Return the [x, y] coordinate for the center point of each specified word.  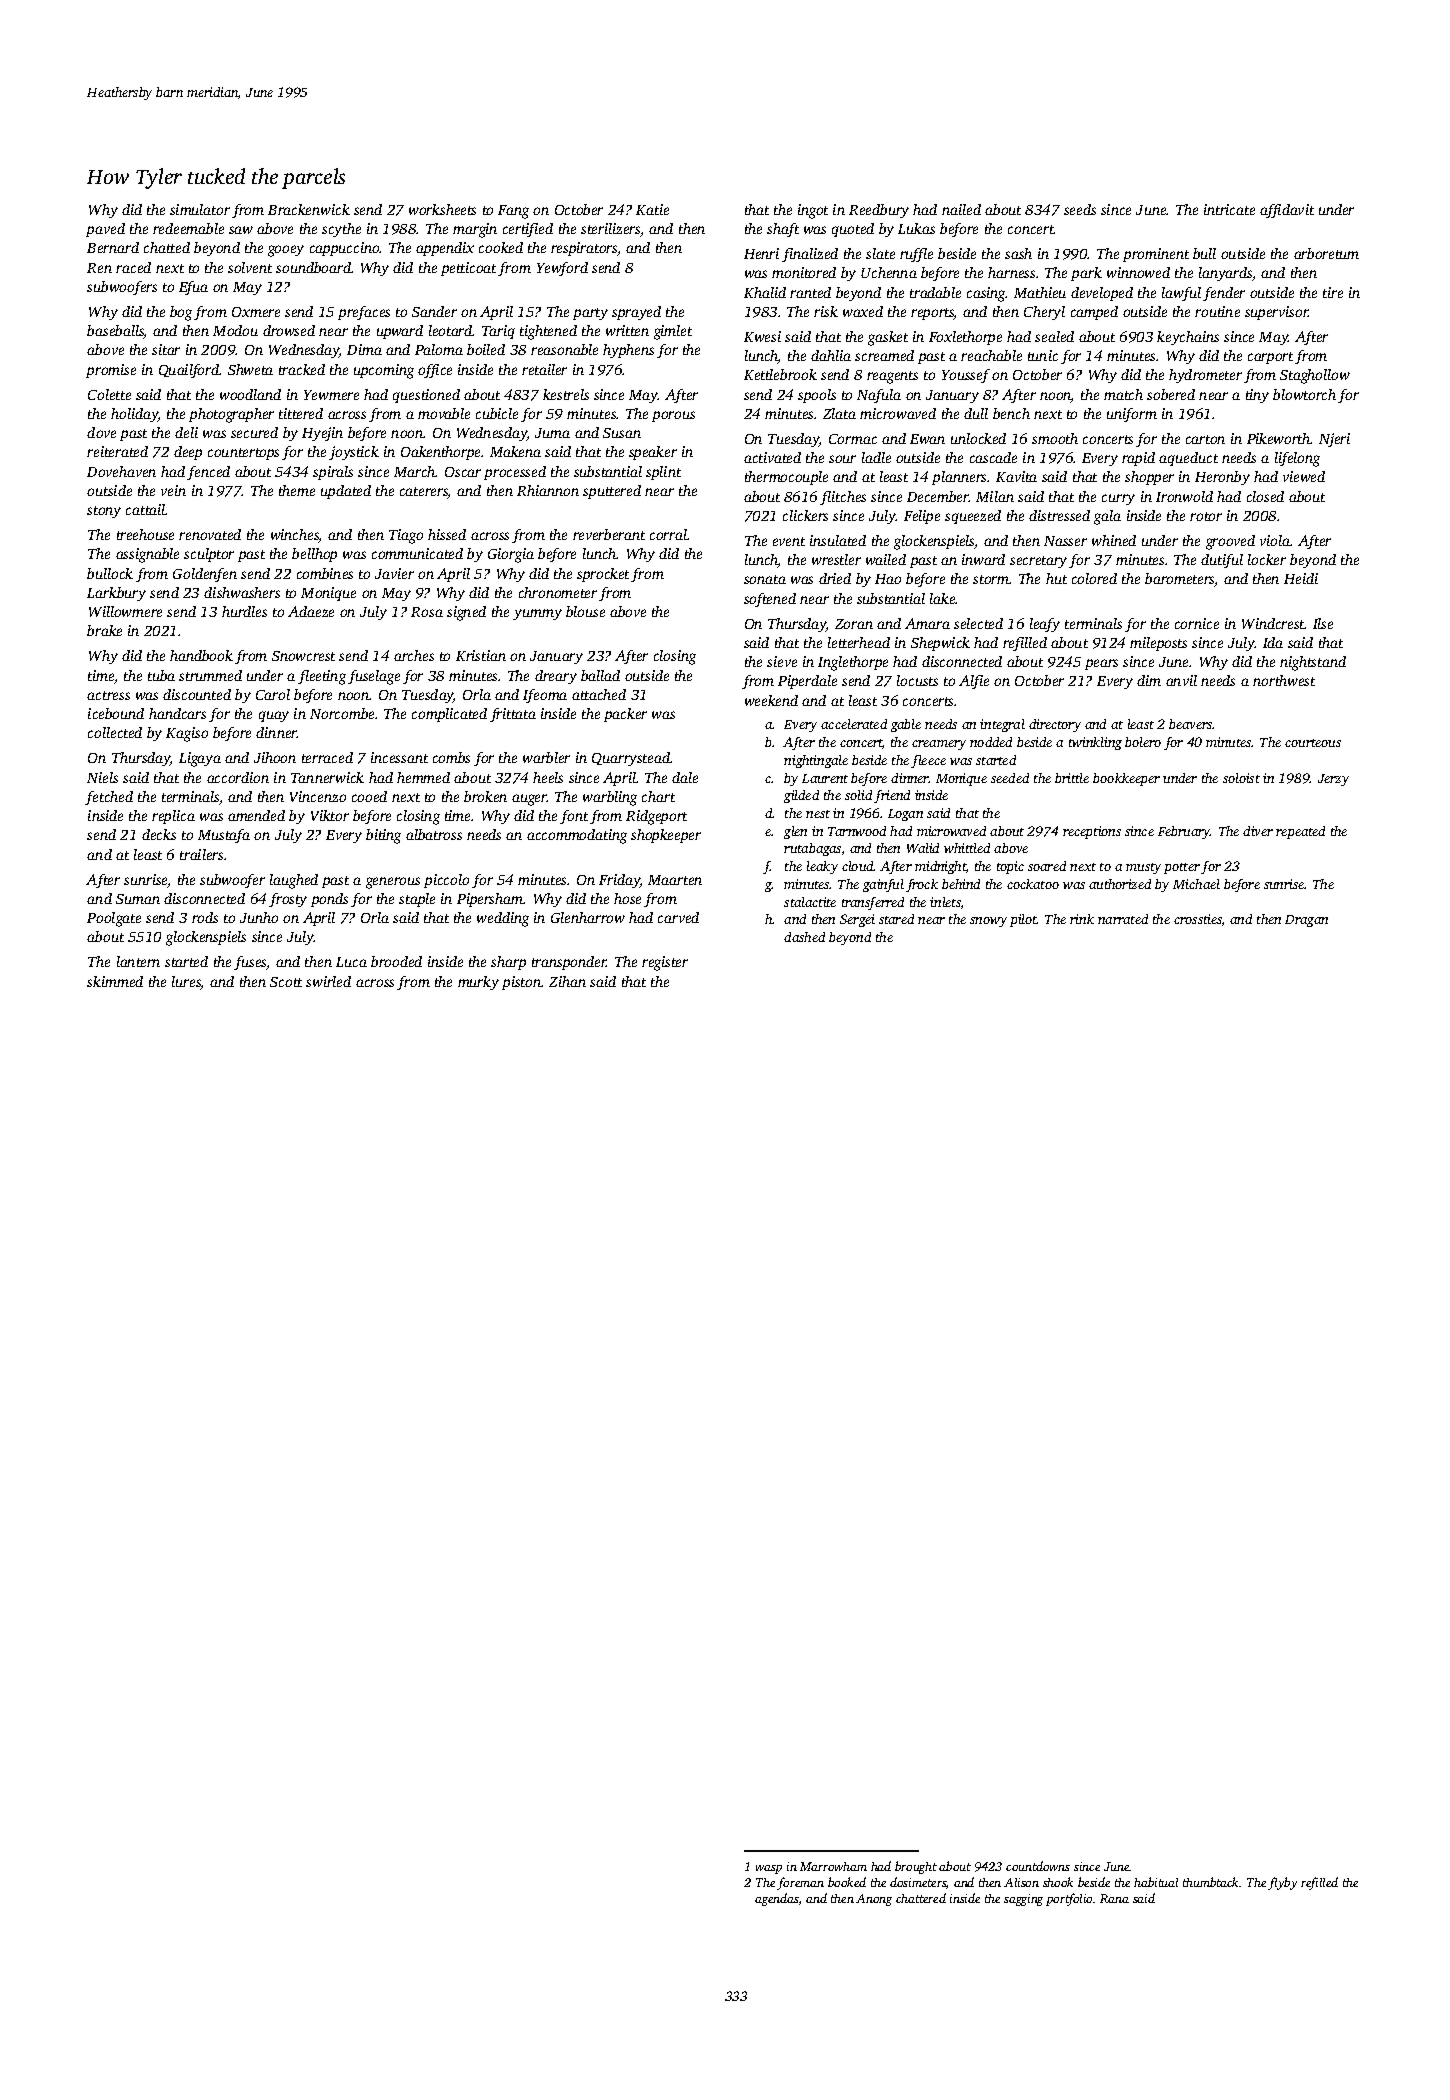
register [665, 963]
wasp [769, 1869]
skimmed [115, 981]
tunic [1043, 355]
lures [186, 983]
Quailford [189, 371]
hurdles [244, 611]
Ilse [1323, 623]
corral [668, 534]
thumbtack [1211, 1882]
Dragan [1306, 921]
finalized [810, 255]
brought [916, 1867]
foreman [800, 1883]
